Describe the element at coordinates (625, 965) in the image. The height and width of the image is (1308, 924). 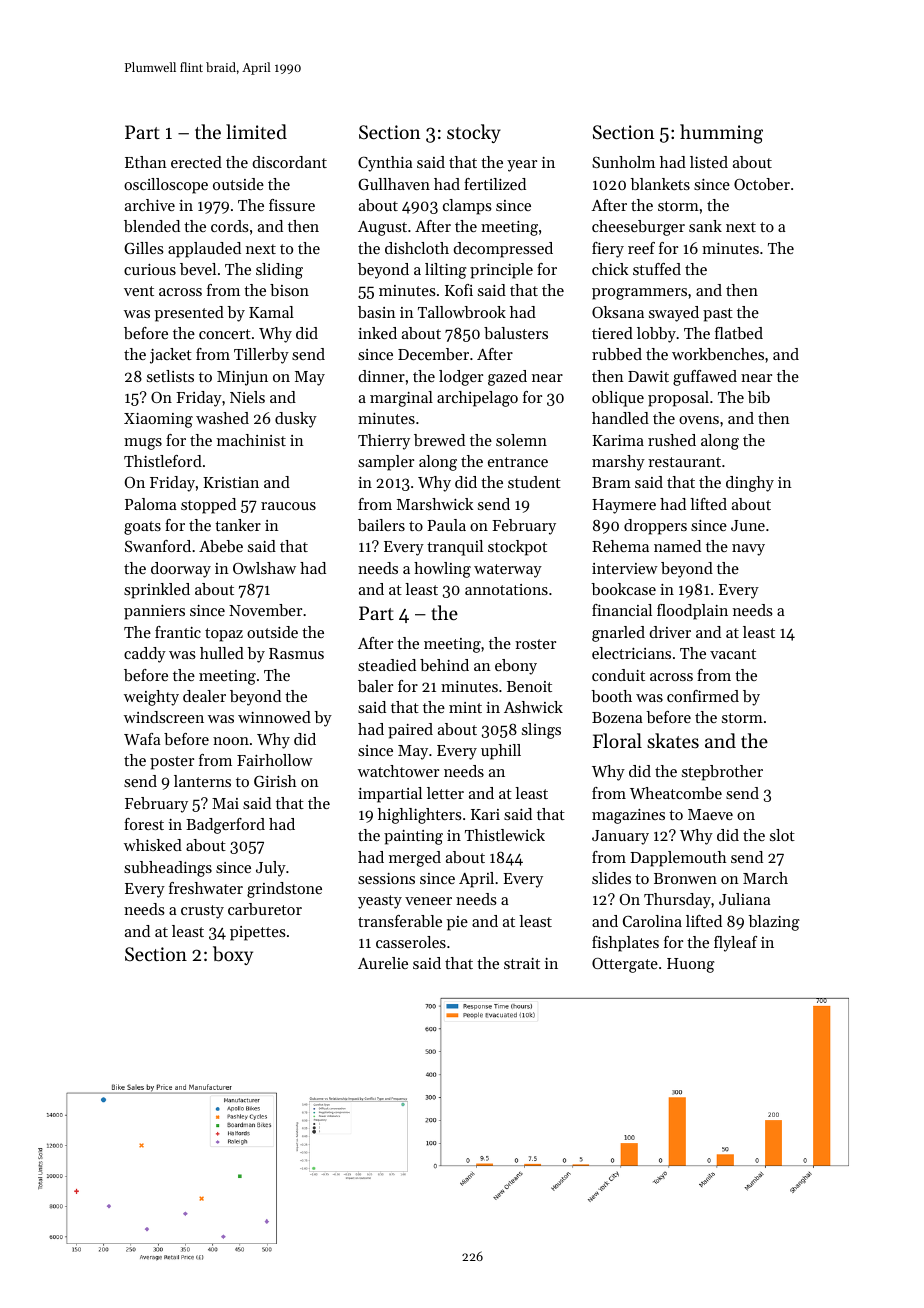
I see `Ottergate` at that location.
